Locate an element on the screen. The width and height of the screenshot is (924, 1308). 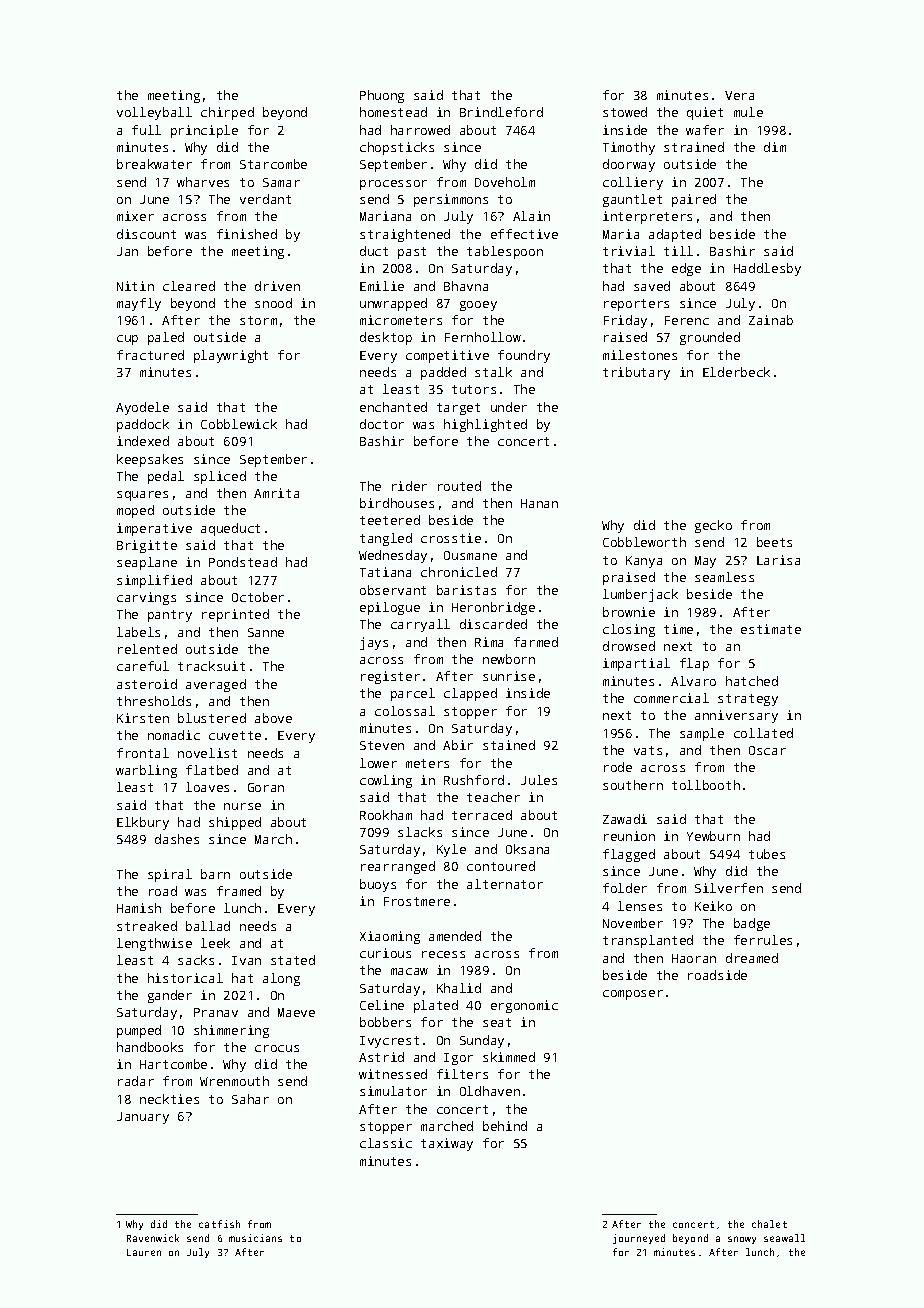
Ravenwick is located at coordinates (153, 1238).
